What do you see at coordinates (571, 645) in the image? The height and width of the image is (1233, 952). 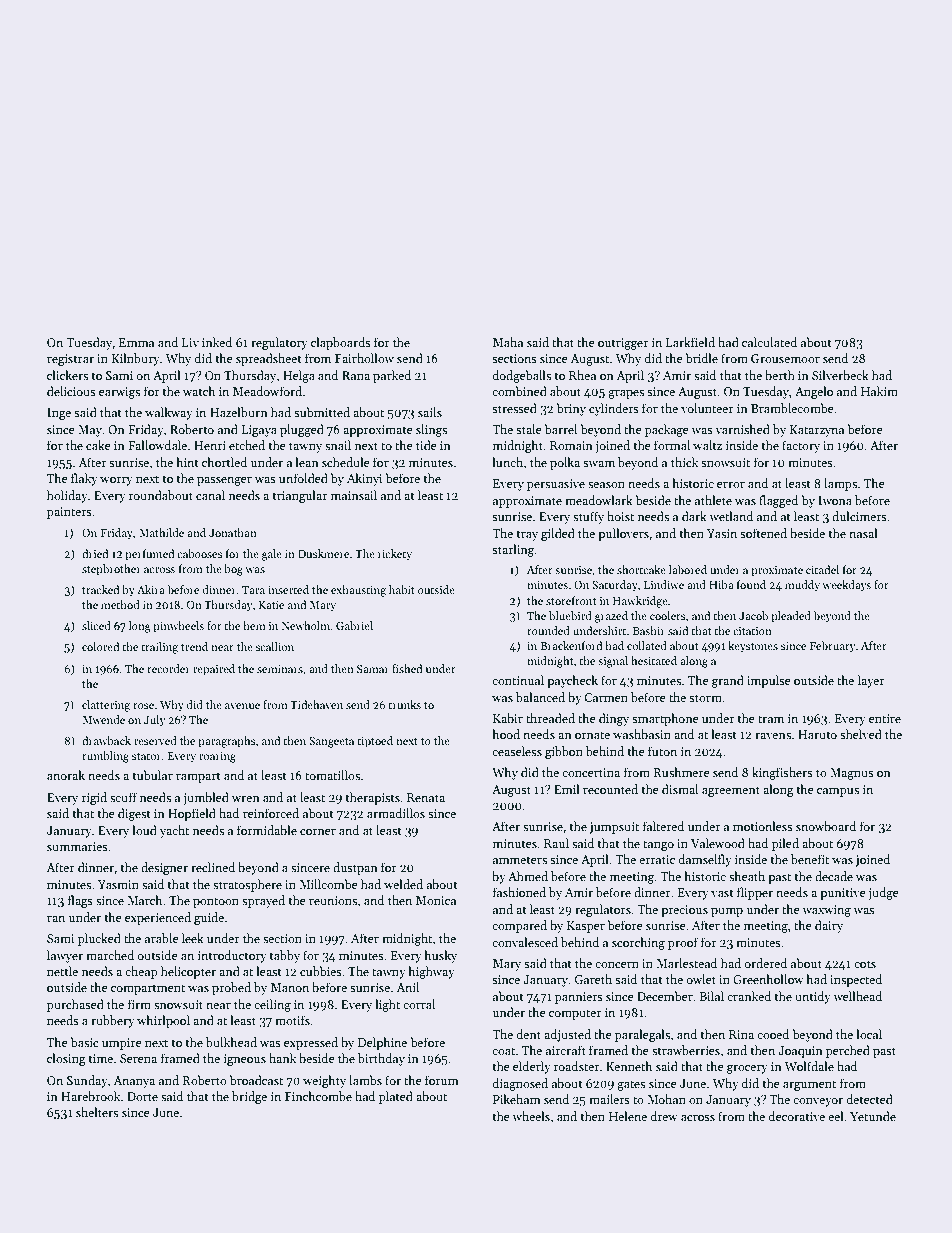 I see `Brackenford` at bounding box center [571, 645].
